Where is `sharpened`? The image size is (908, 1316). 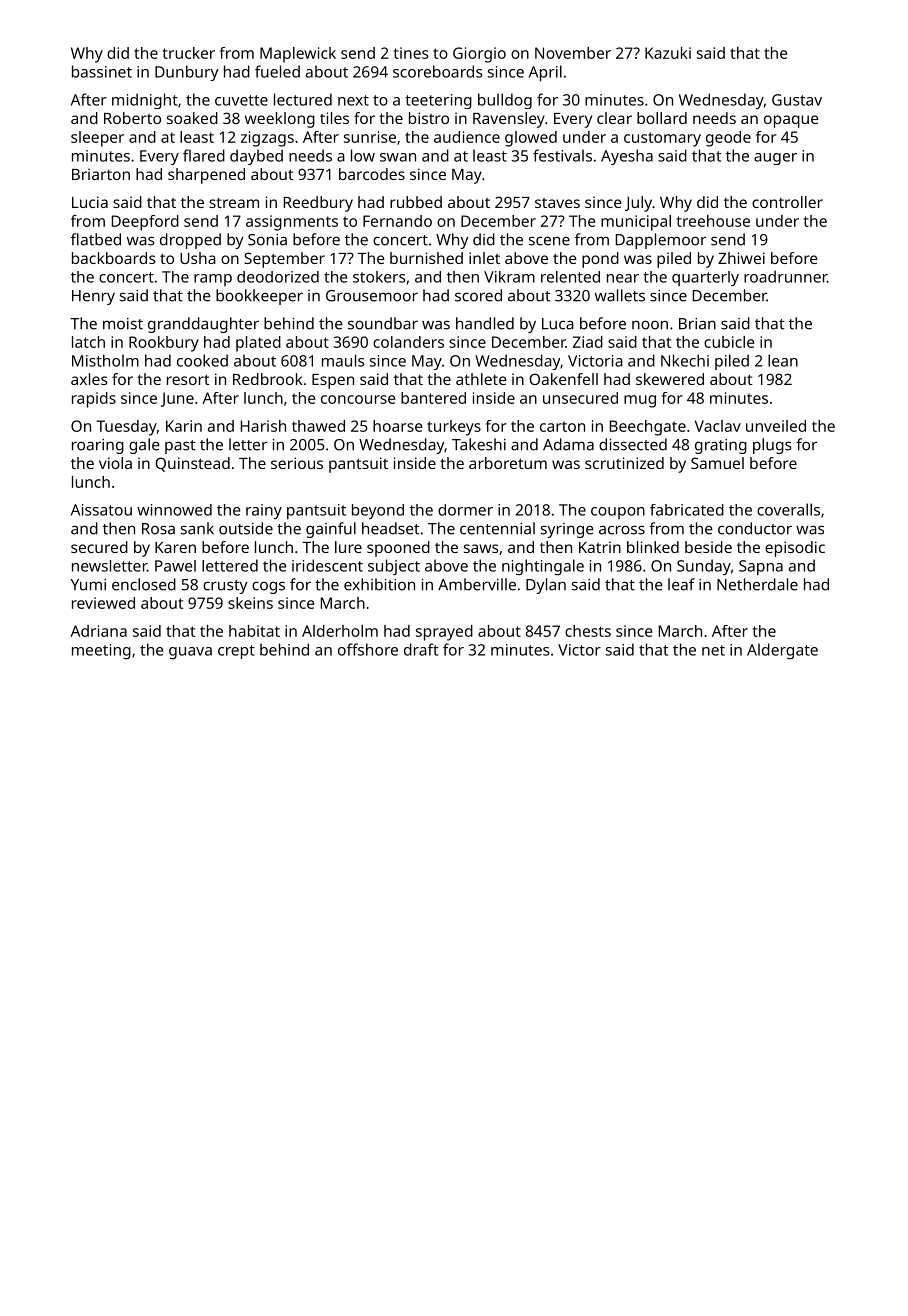 sharpened is located at coordinates (206, 176).
